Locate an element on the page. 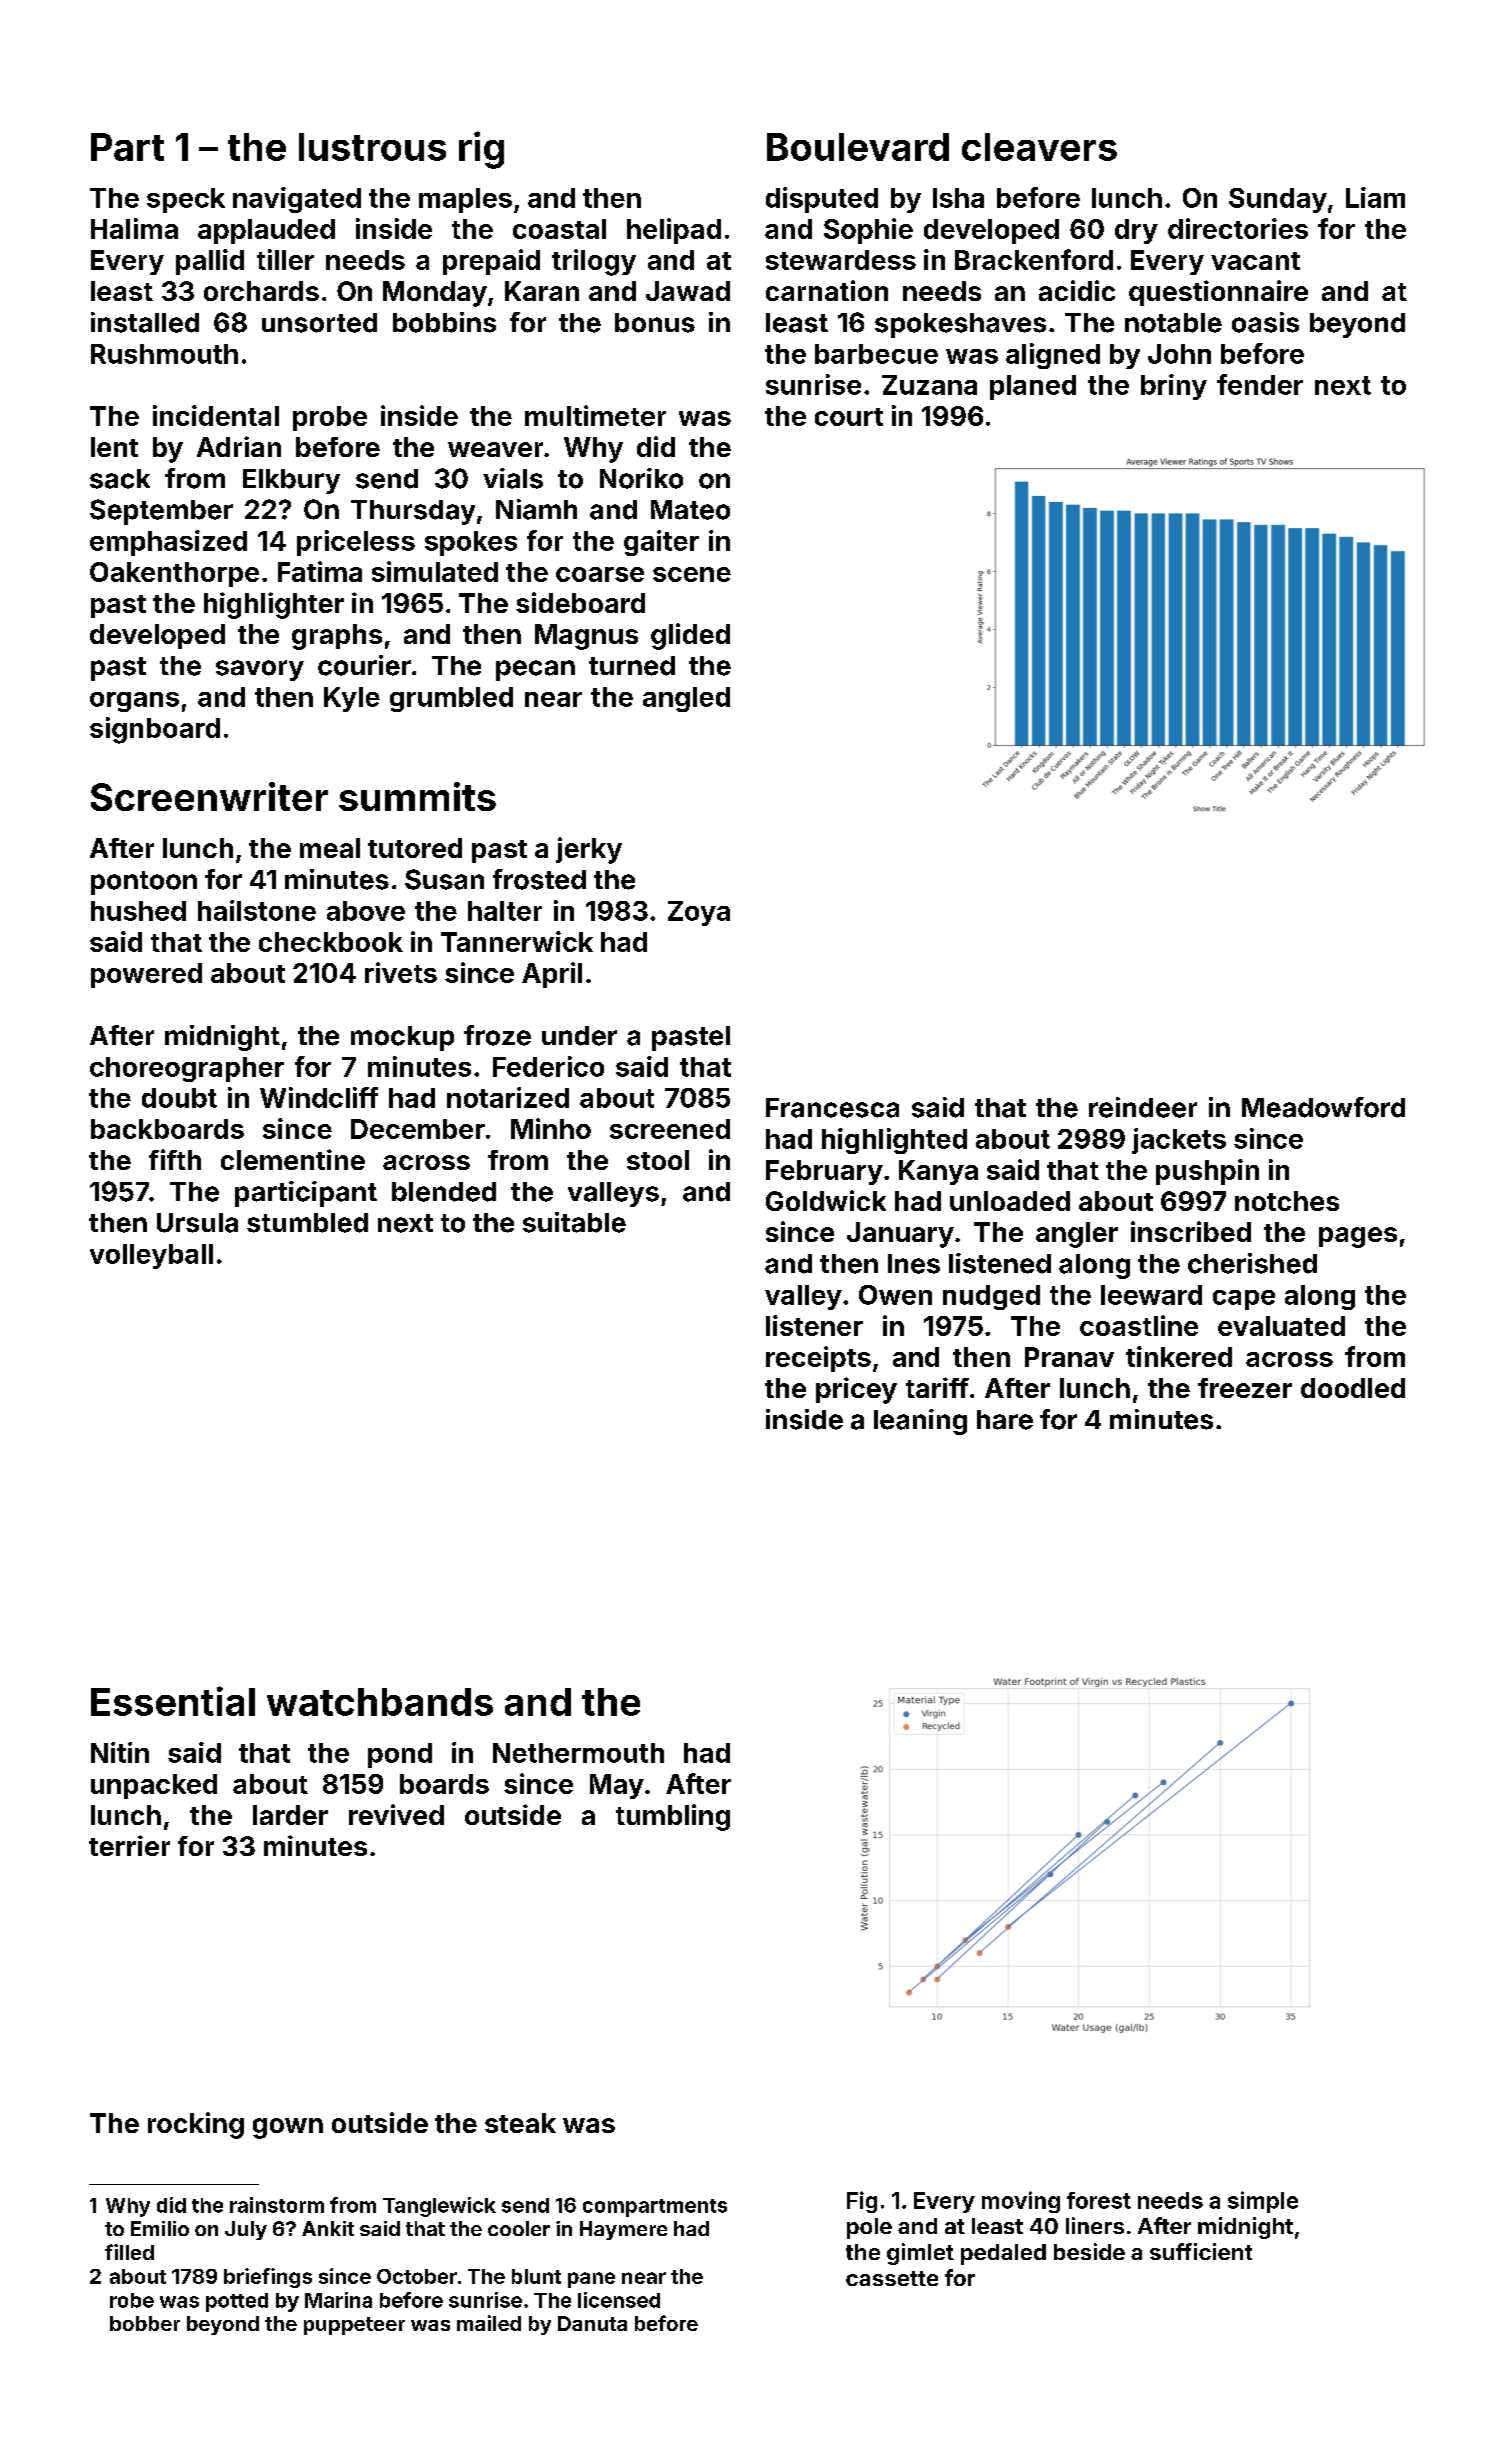 Image resolution: width=1496 pixels, height=2464 pixels. coastal is located at coordinates (559, 229).
